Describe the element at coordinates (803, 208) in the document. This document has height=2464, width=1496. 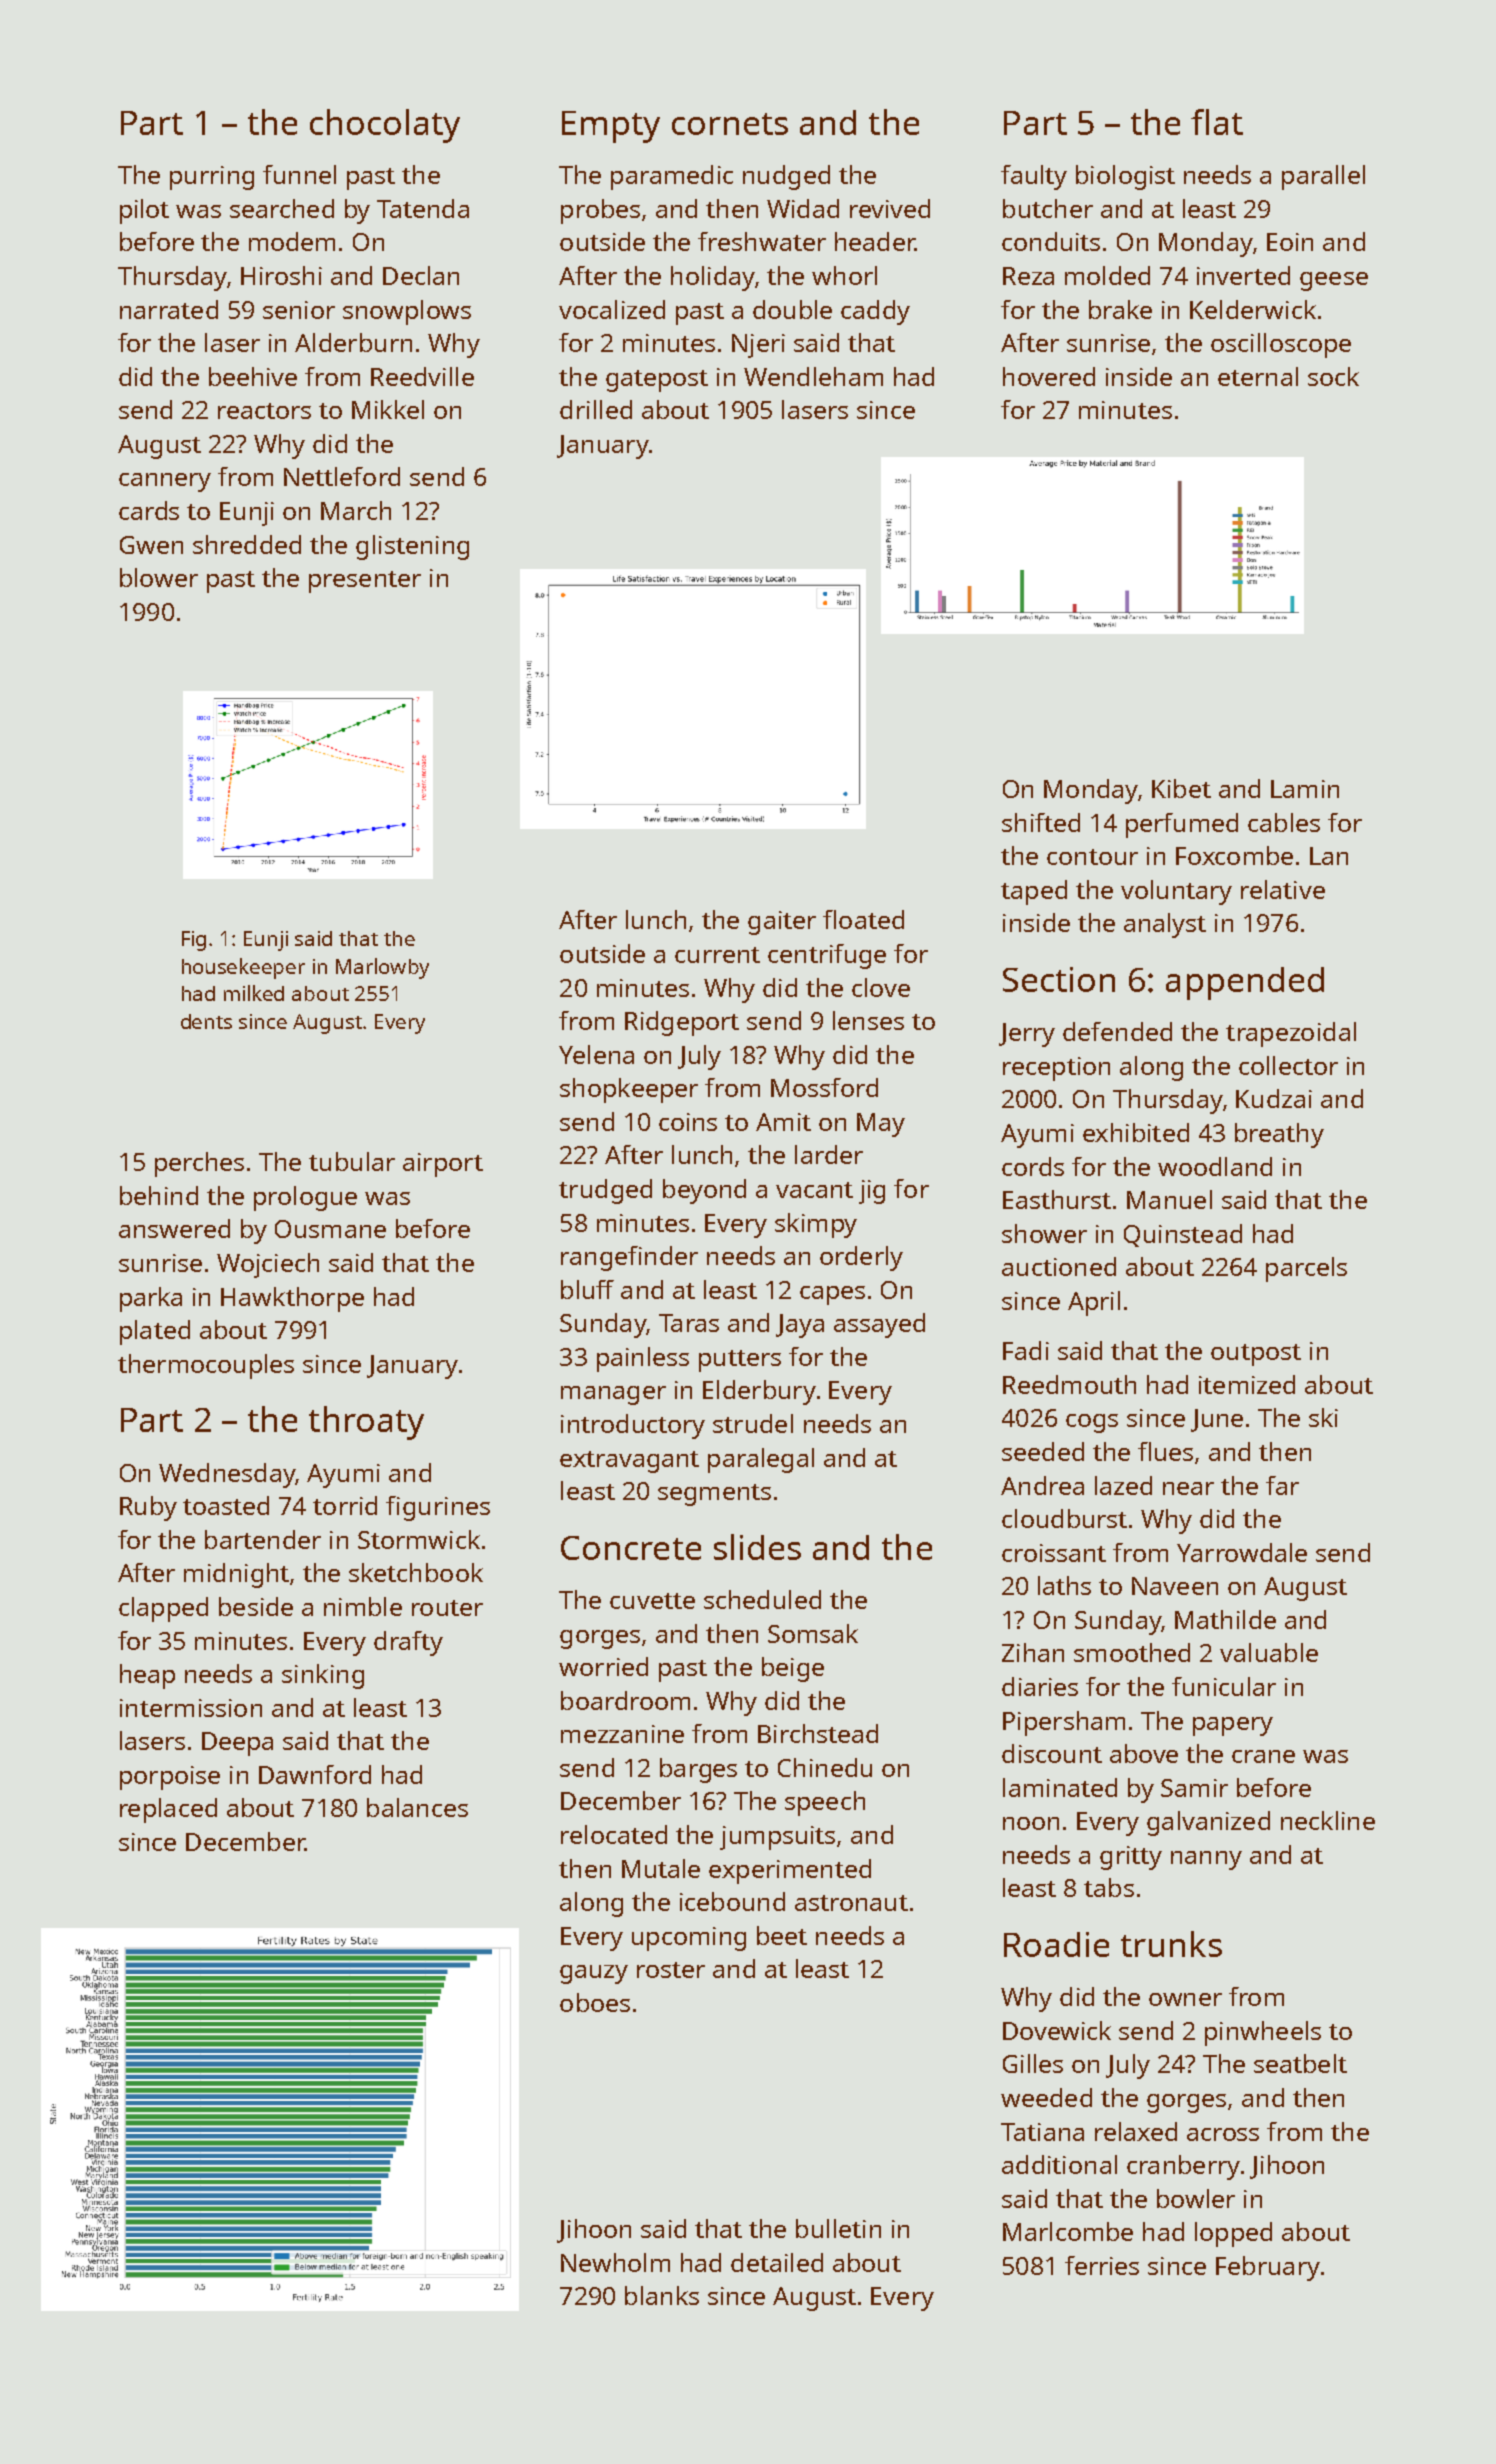
I see `Widad` at that location.
